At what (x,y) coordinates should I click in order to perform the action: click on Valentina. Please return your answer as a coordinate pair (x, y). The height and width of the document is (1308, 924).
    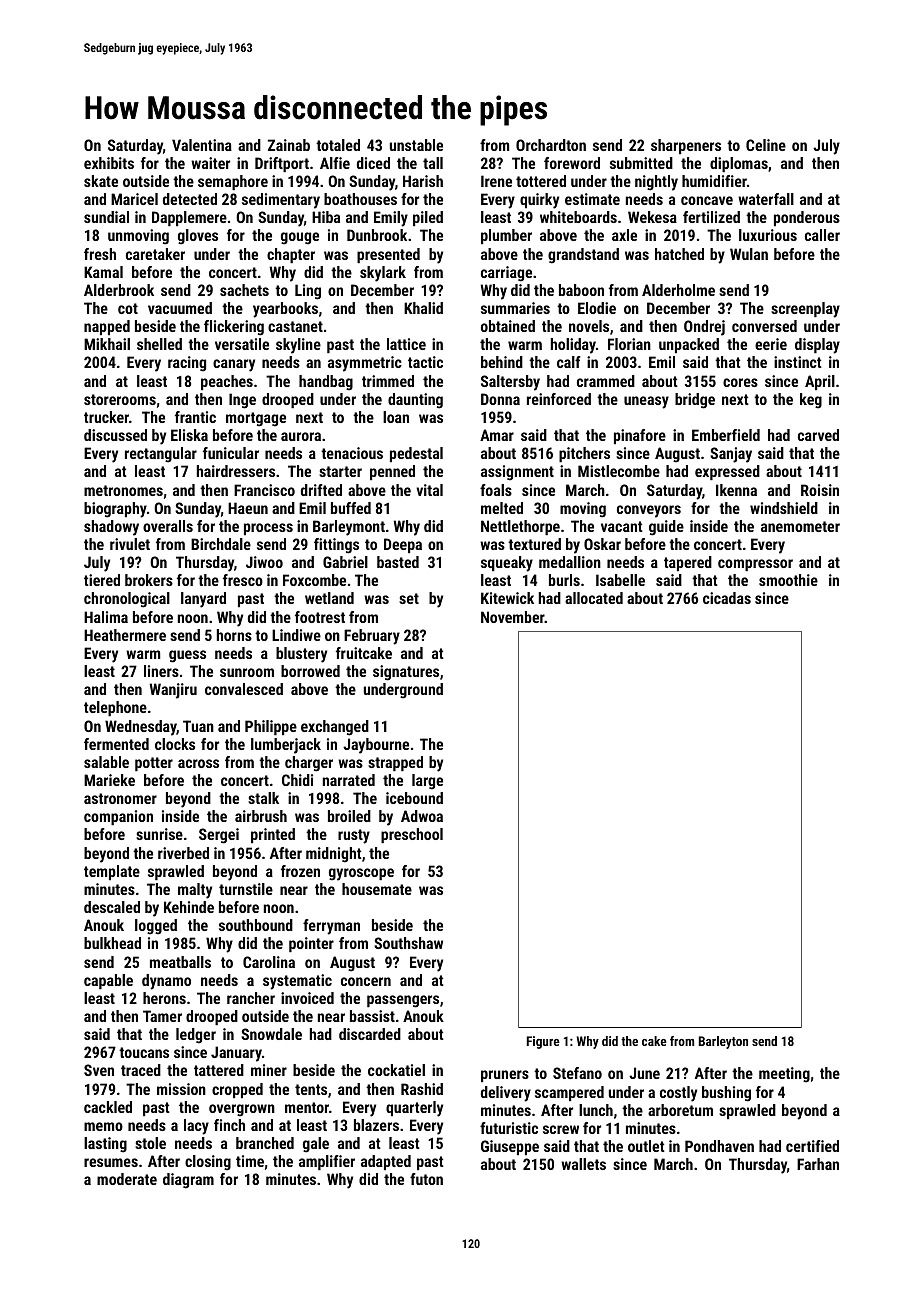
    Looking at the image, I should click on (202, 145).
